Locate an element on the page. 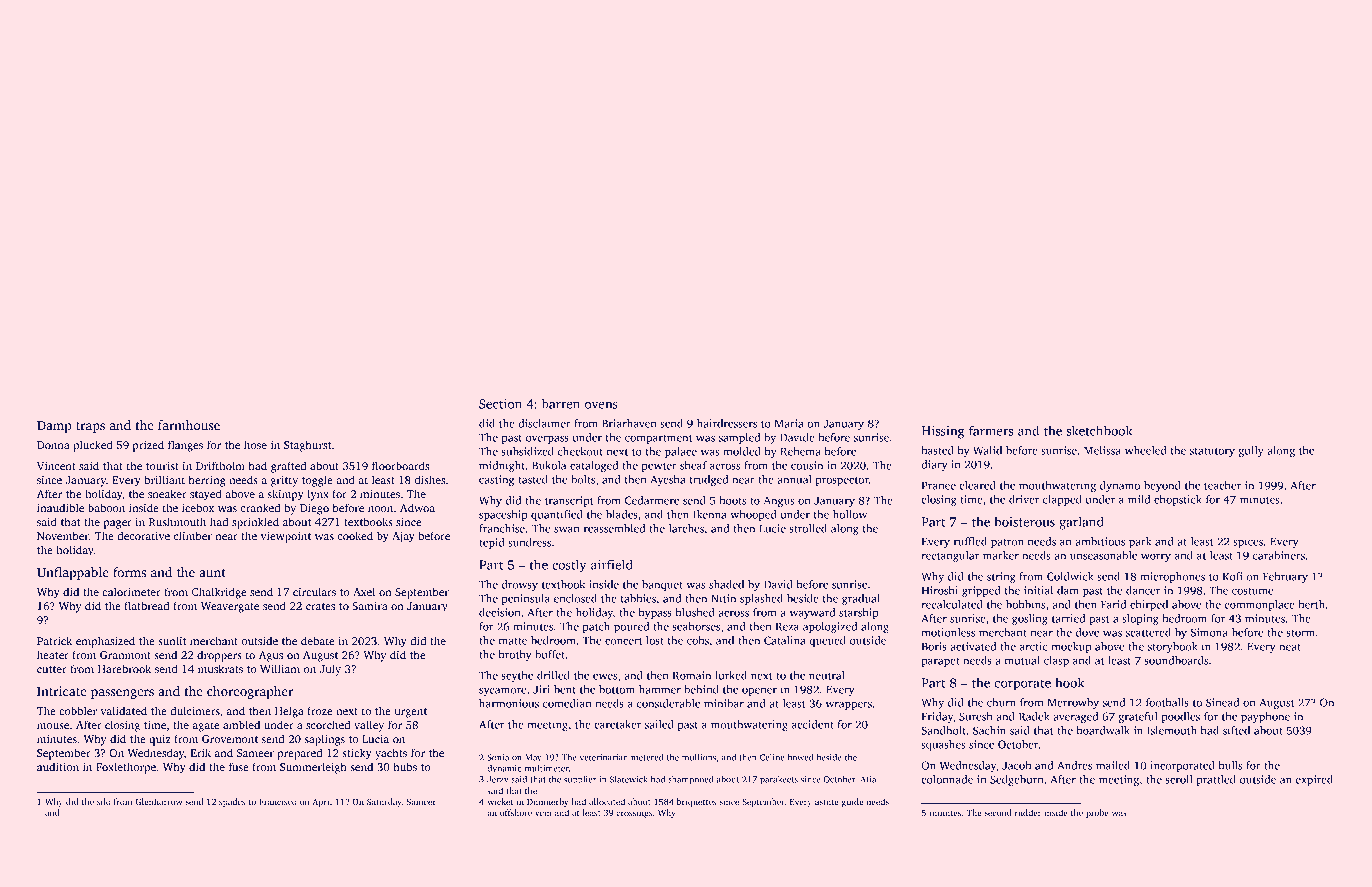 The width and height of the document is (1372, 887). squashes is located at coordinates (943, 745).
